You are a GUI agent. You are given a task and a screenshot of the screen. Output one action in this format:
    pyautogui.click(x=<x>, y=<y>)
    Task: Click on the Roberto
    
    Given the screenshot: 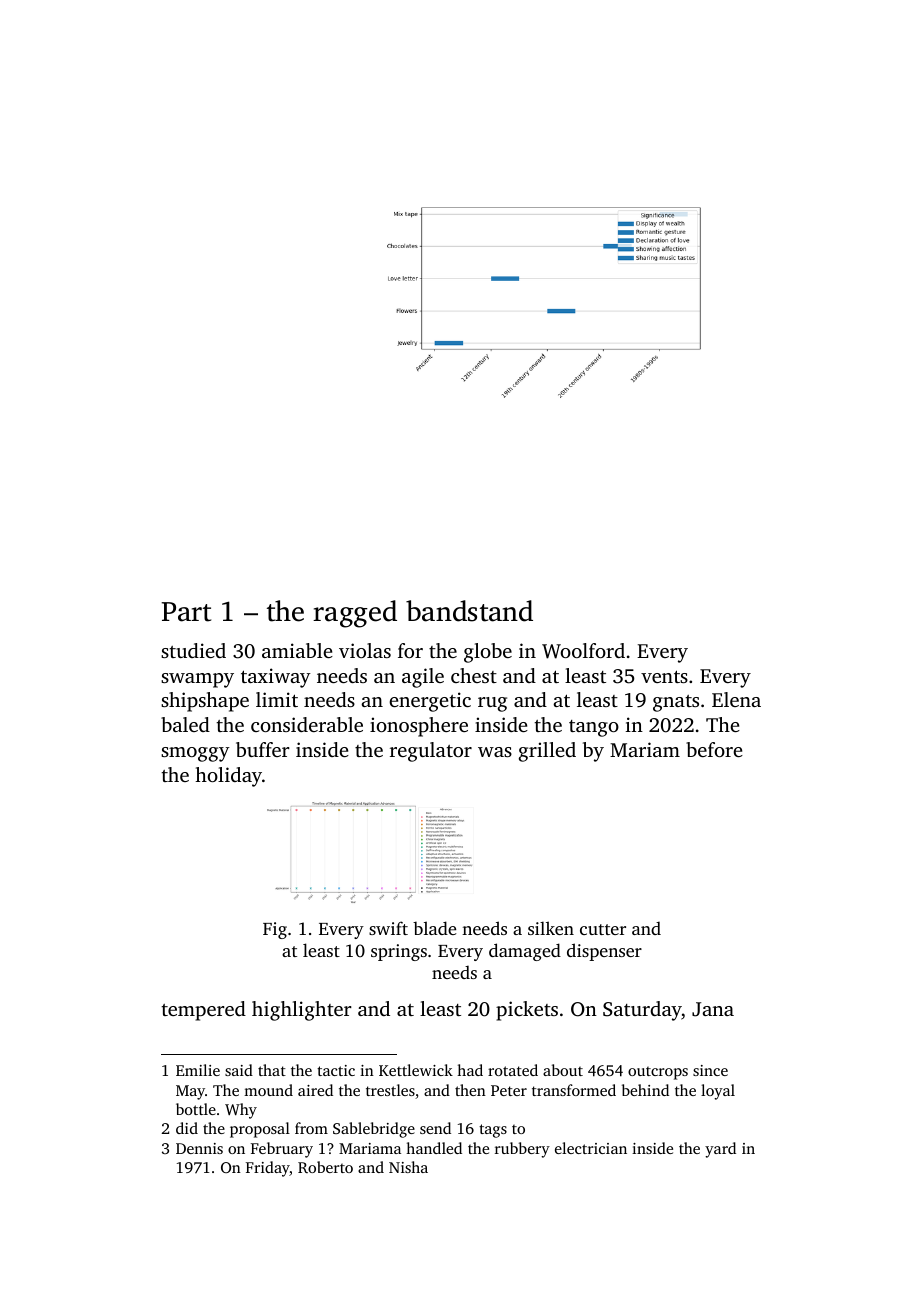 What is the action you would take?
    pyautogui.click(x=325, y=1167)
